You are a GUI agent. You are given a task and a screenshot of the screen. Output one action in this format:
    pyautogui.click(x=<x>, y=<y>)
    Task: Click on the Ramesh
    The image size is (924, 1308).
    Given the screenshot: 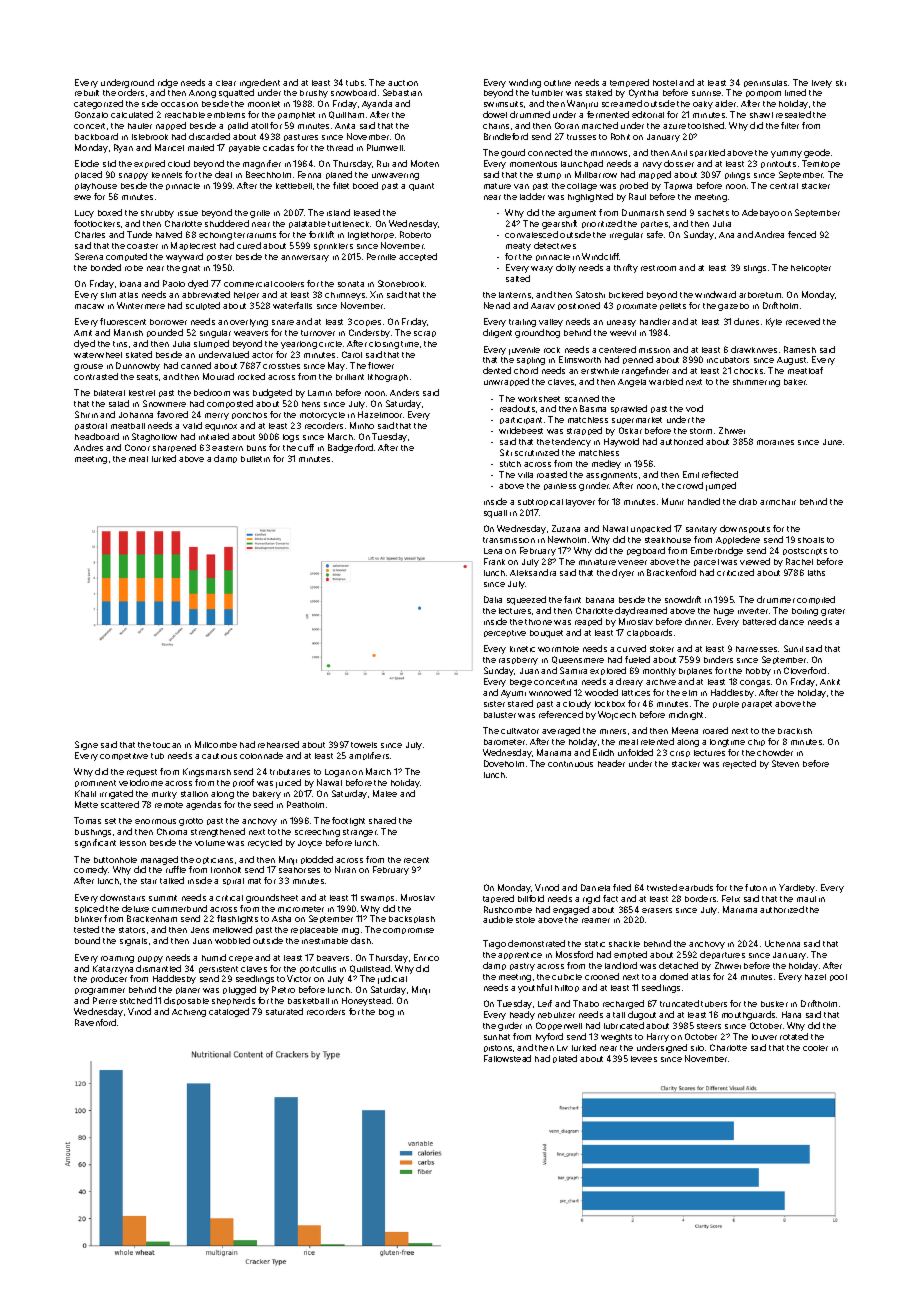 What is the action you would take?
    pyautogui.click(x=800, y=349)
